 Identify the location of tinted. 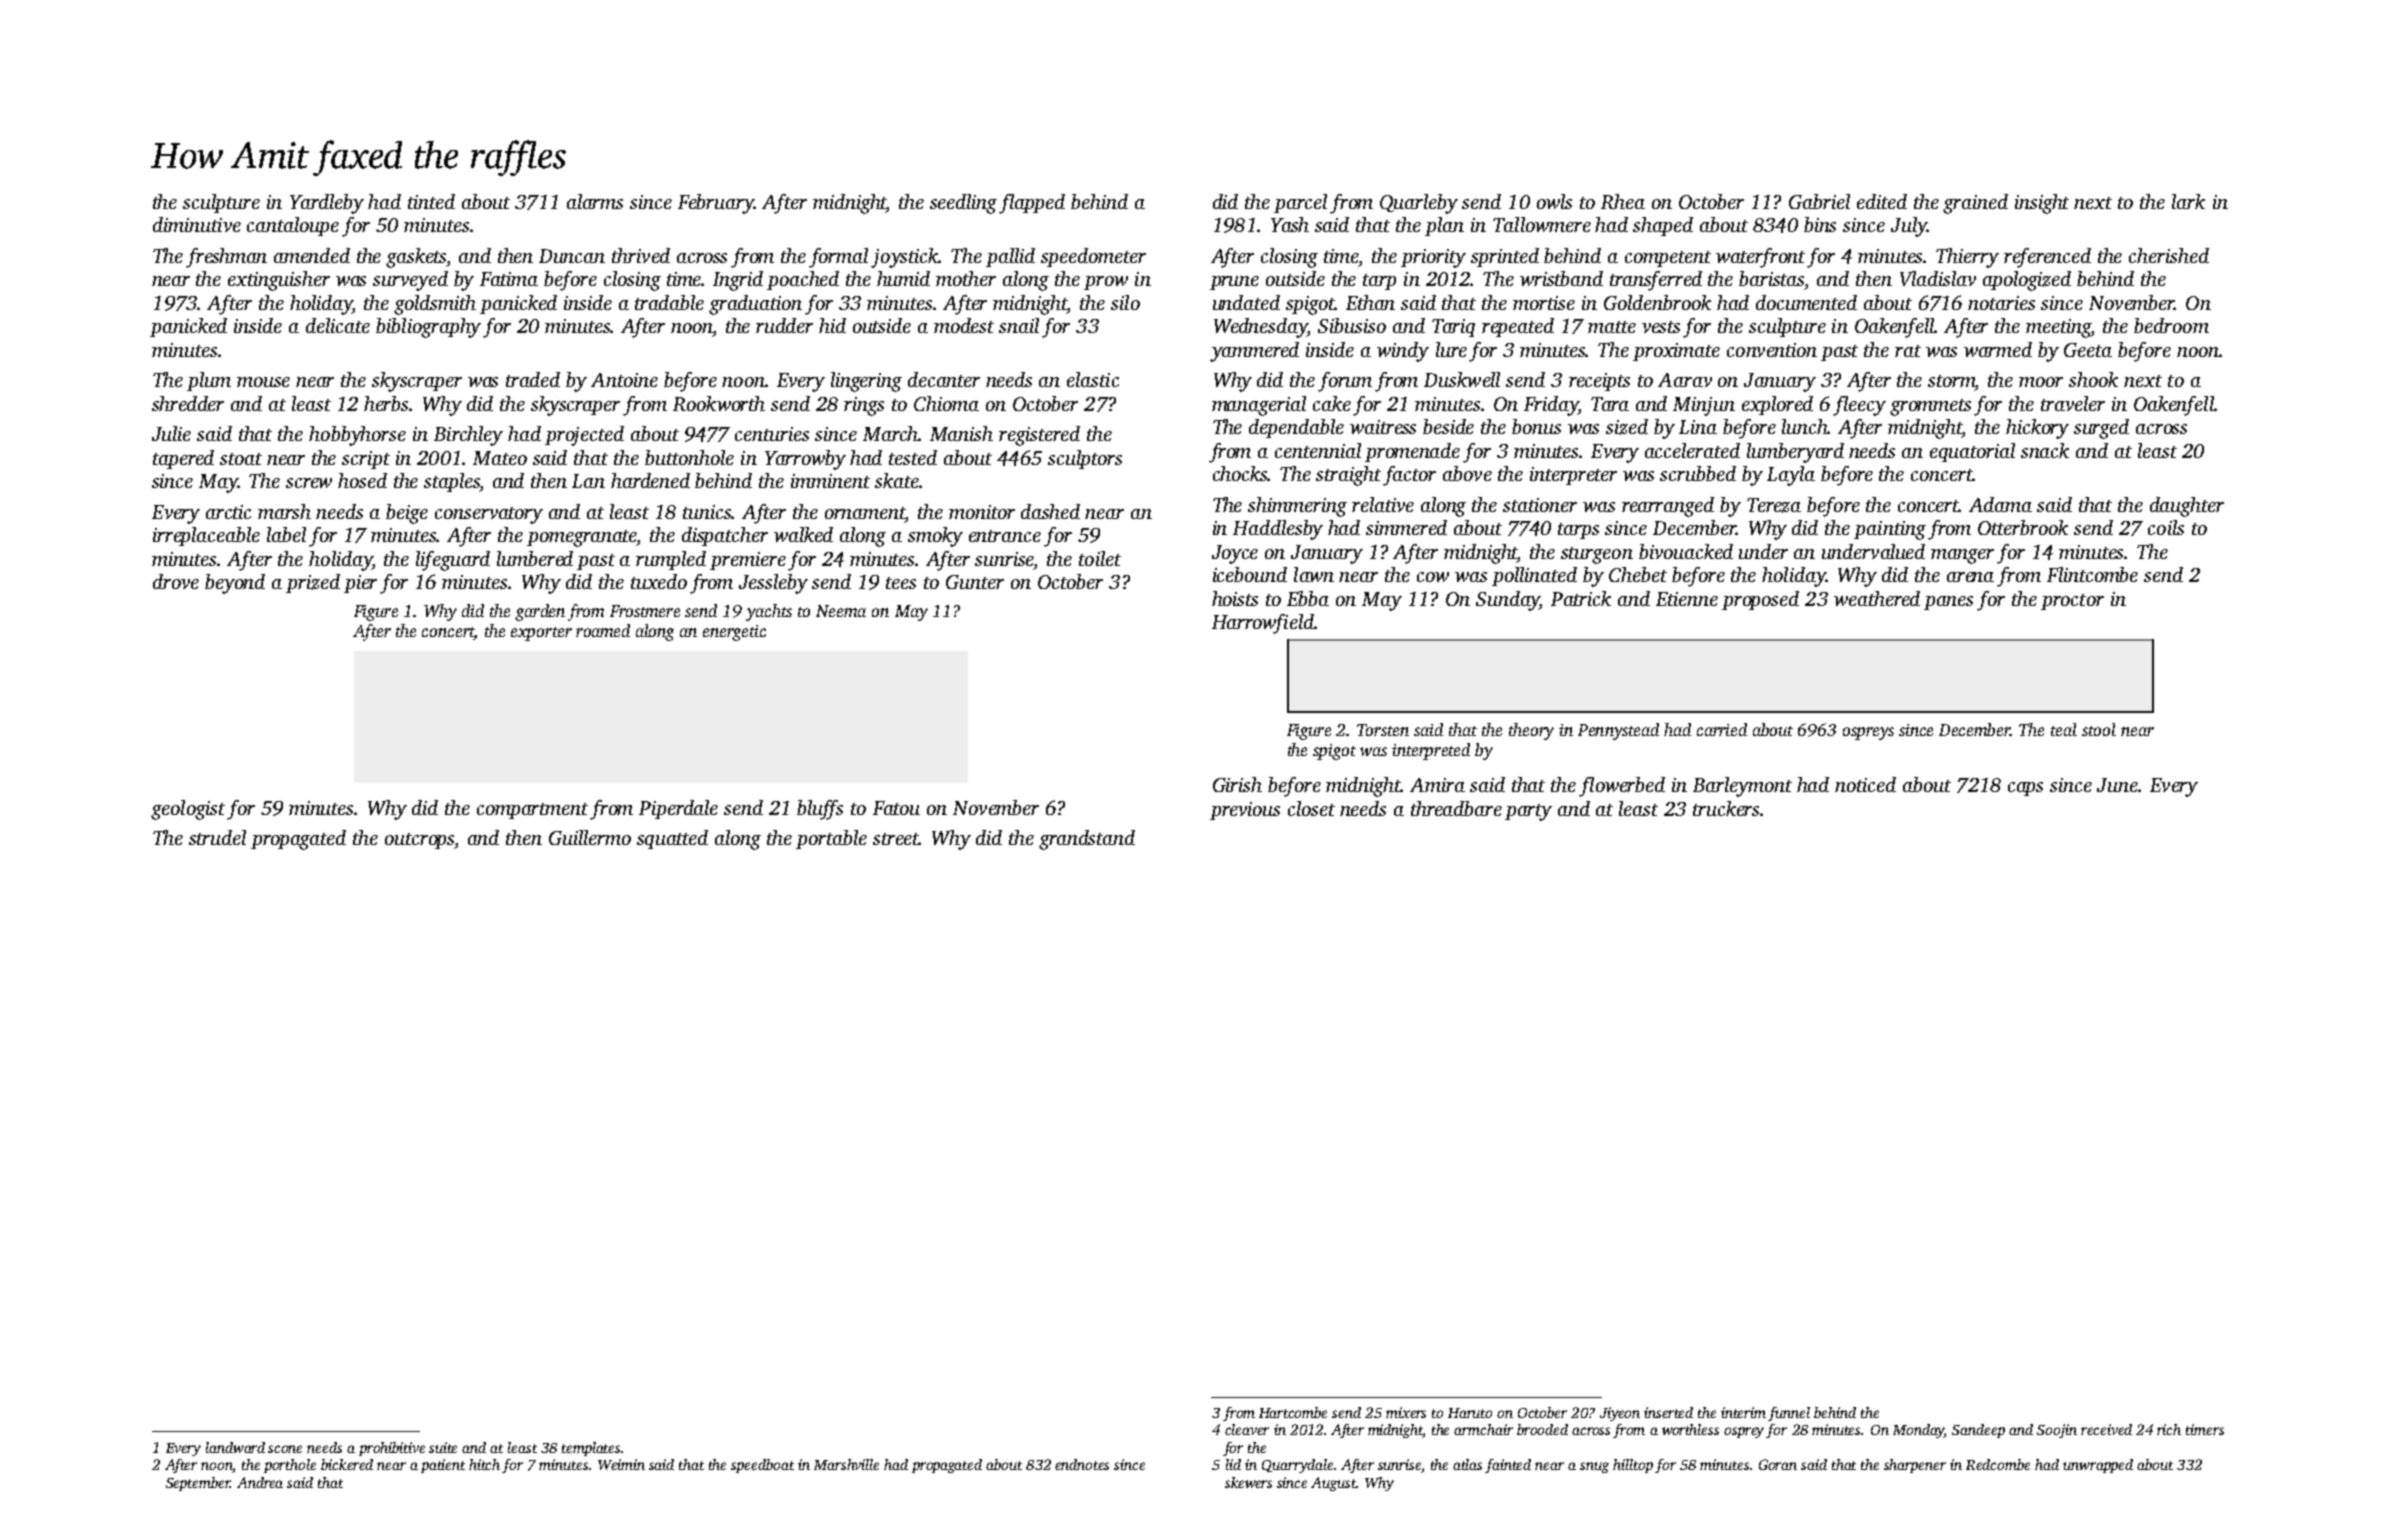
(431, 201).
